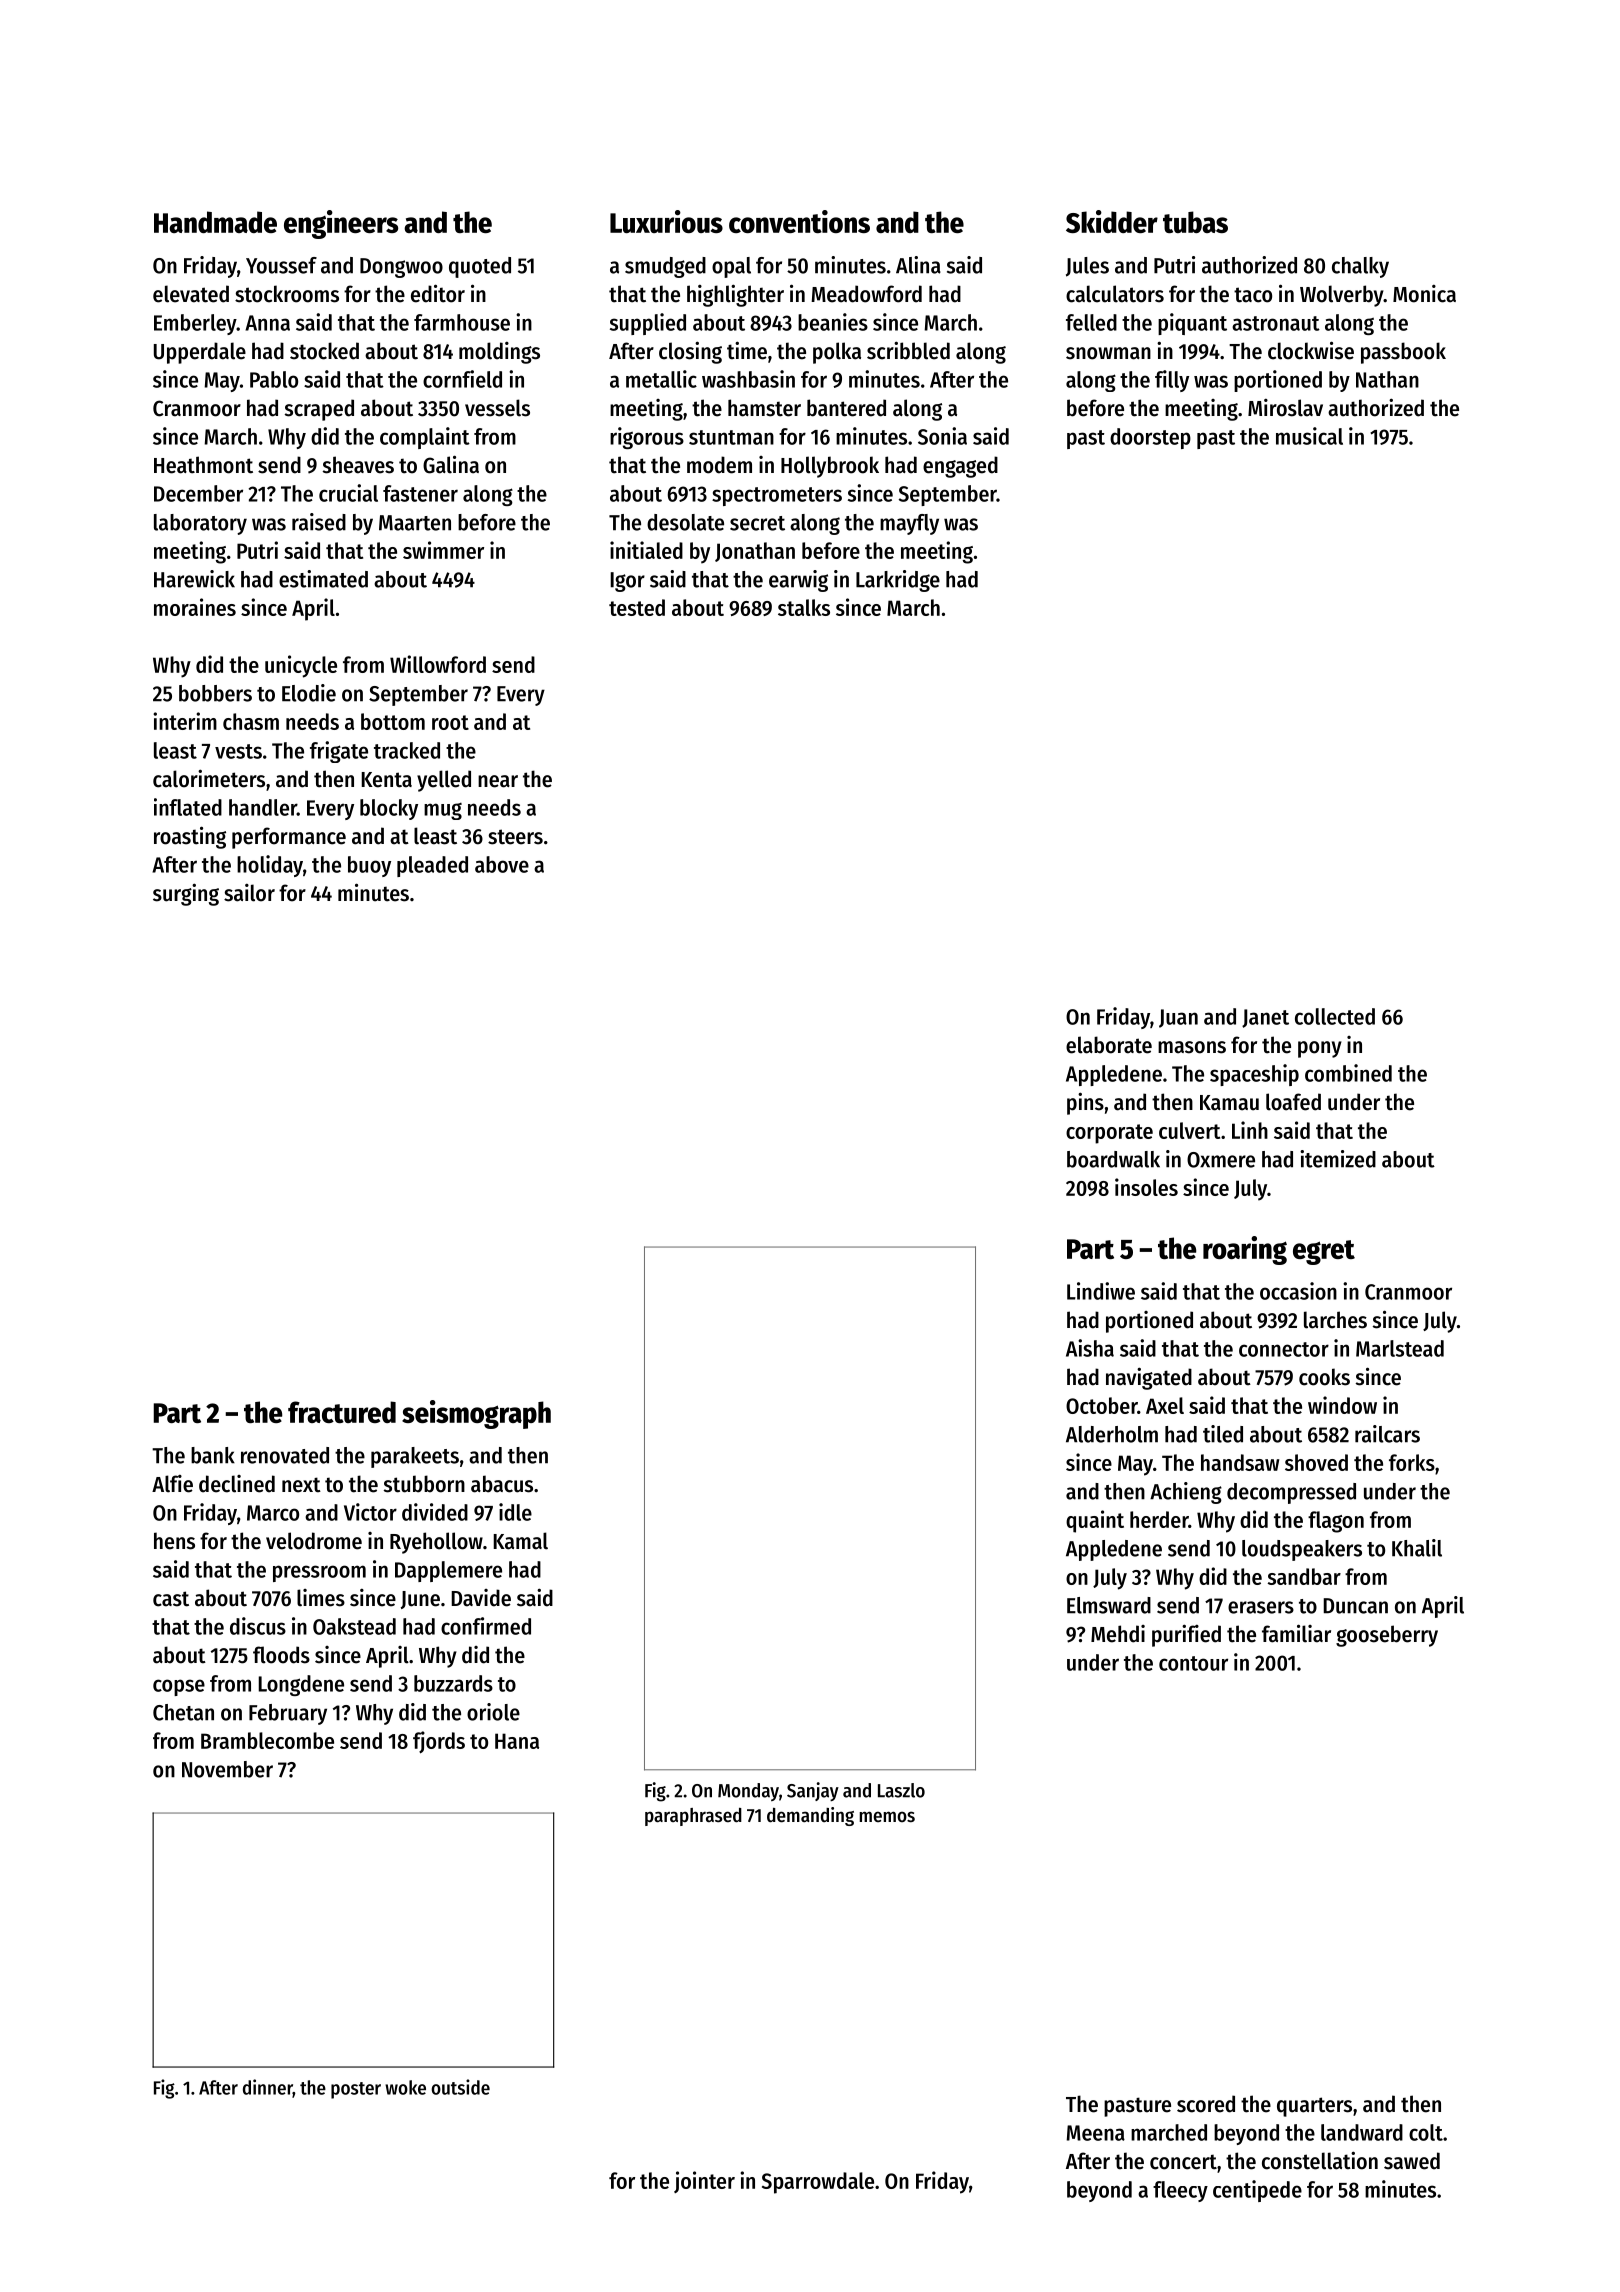  I want to click on engaged, so click(960, 467).
